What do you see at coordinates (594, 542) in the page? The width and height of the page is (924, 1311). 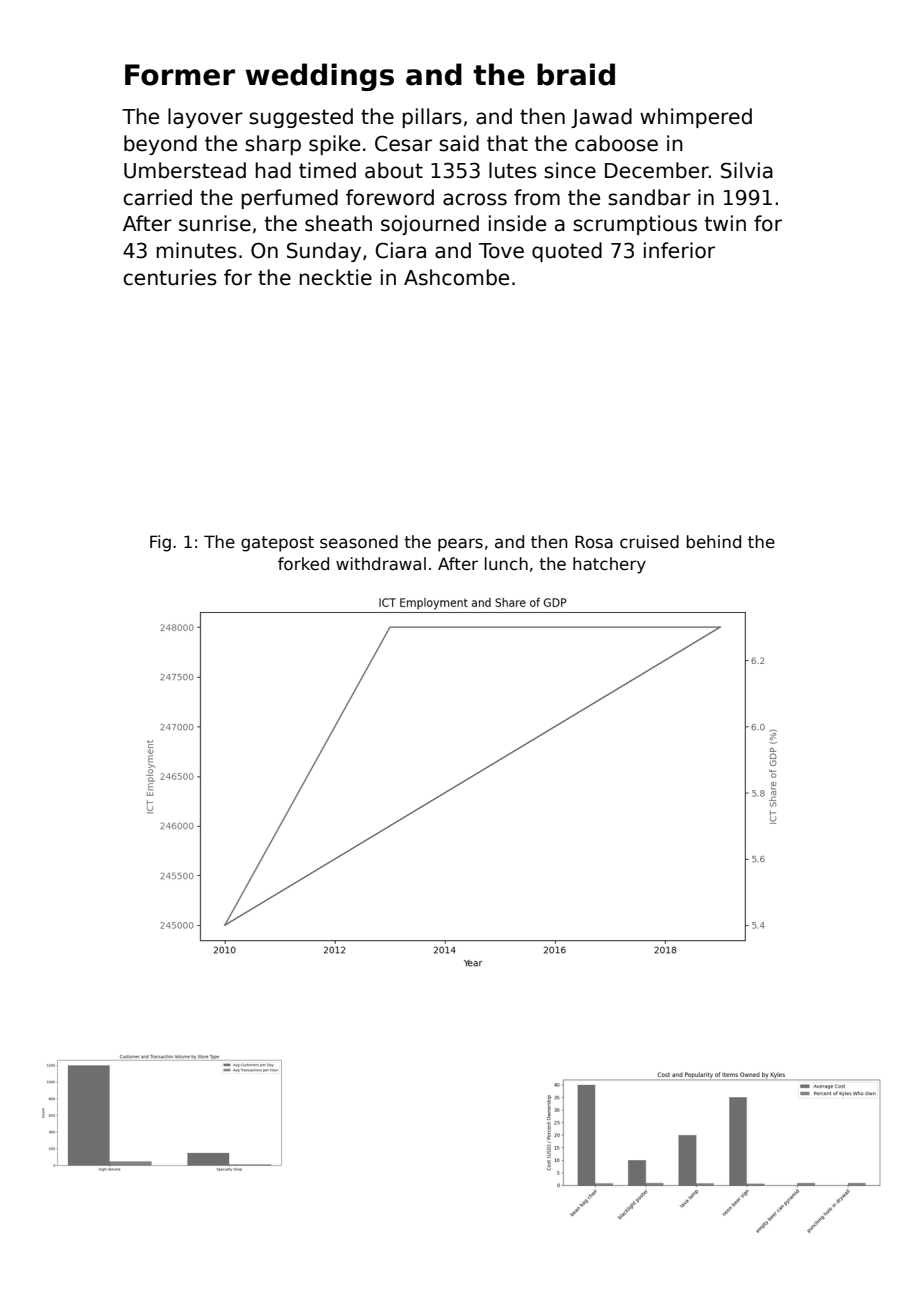 I see `Rosa` at bounding box center [594, 542].
